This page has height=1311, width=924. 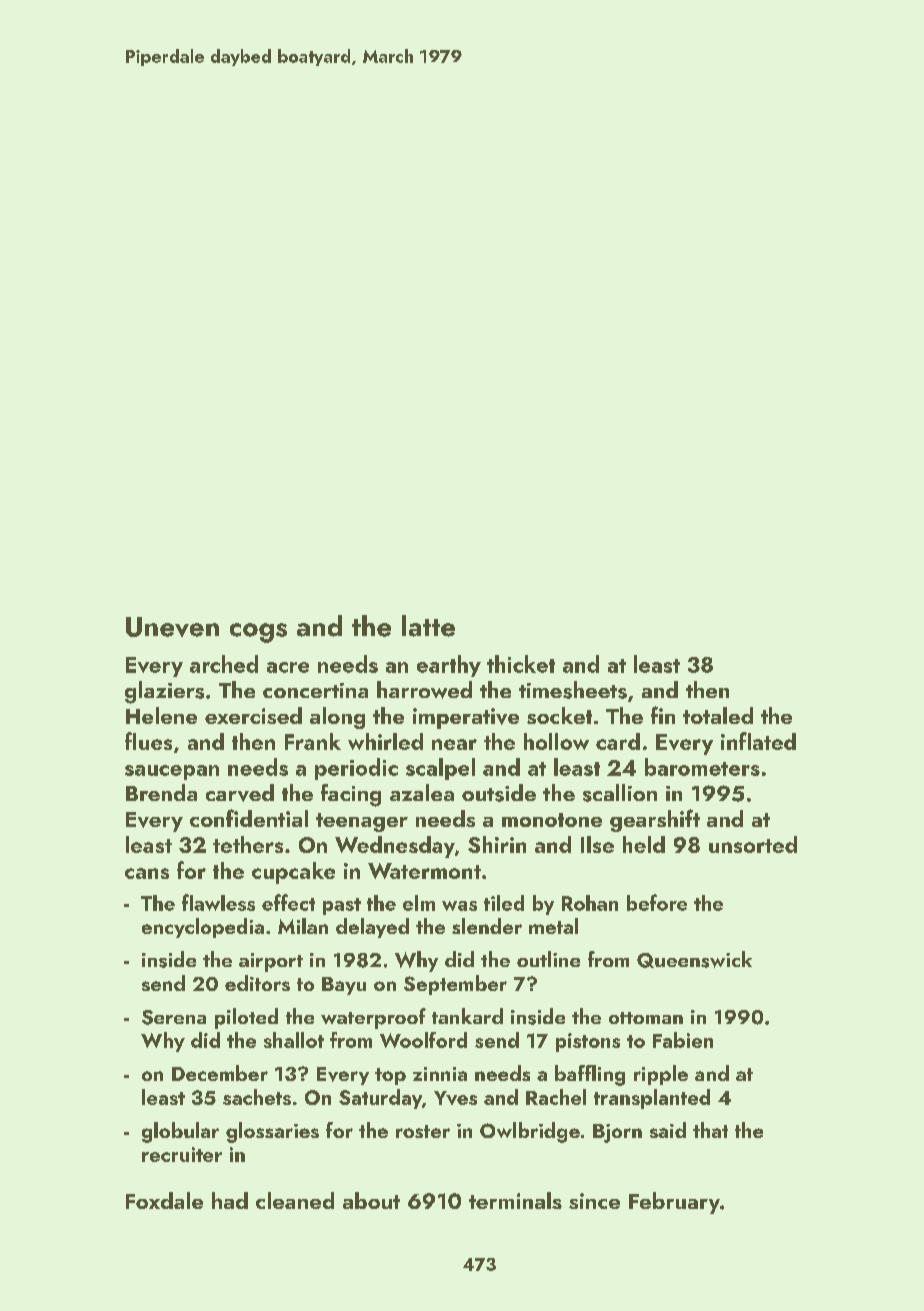 I want to click on inflated, so click(x=758, y=741).
